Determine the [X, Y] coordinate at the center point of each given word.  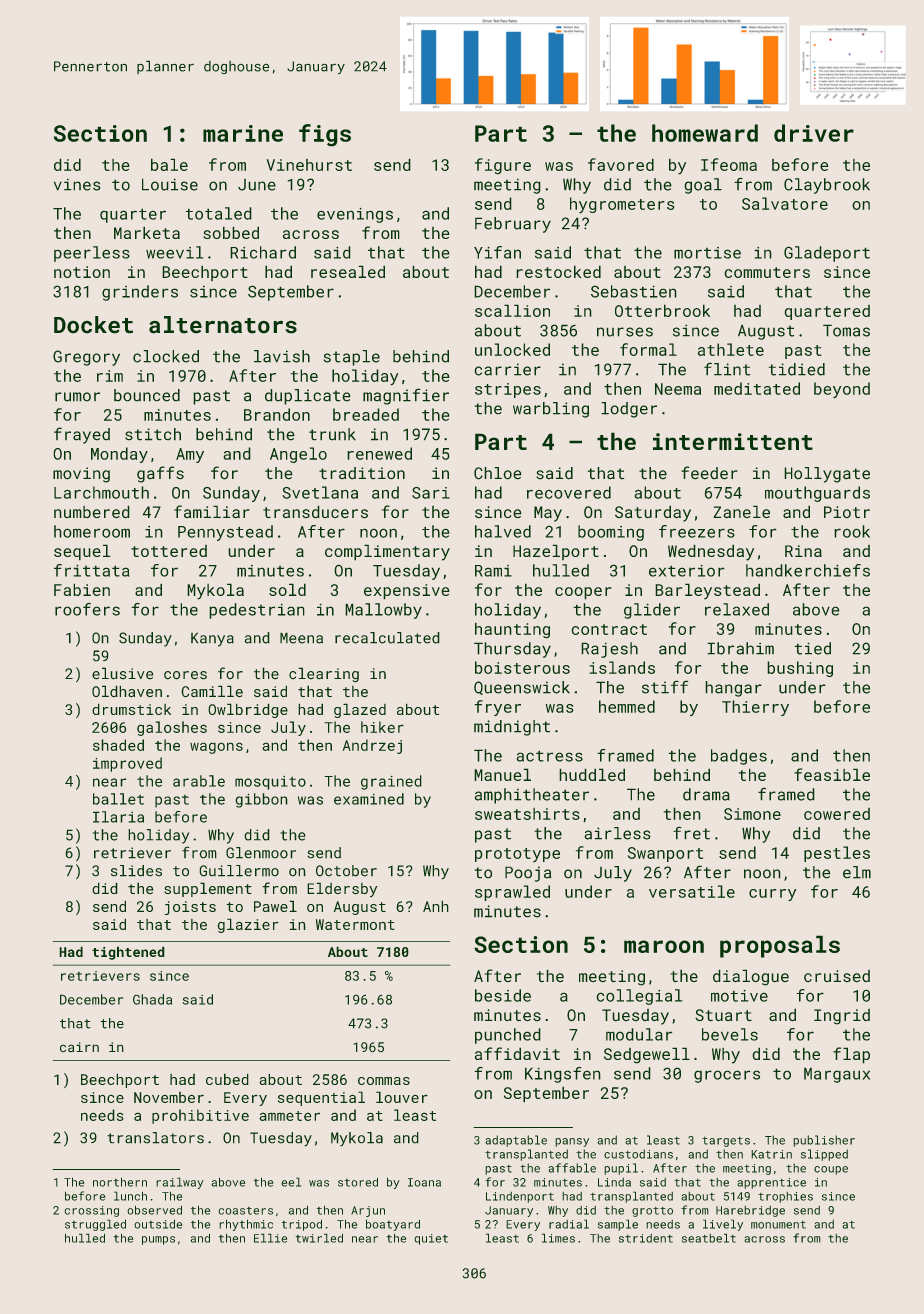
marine [243, 133]
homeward [705, 133]
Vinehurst [309, 165]
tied [813, 648]
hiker [382, 727]
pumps [158, 1240]
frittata [91, 570]
